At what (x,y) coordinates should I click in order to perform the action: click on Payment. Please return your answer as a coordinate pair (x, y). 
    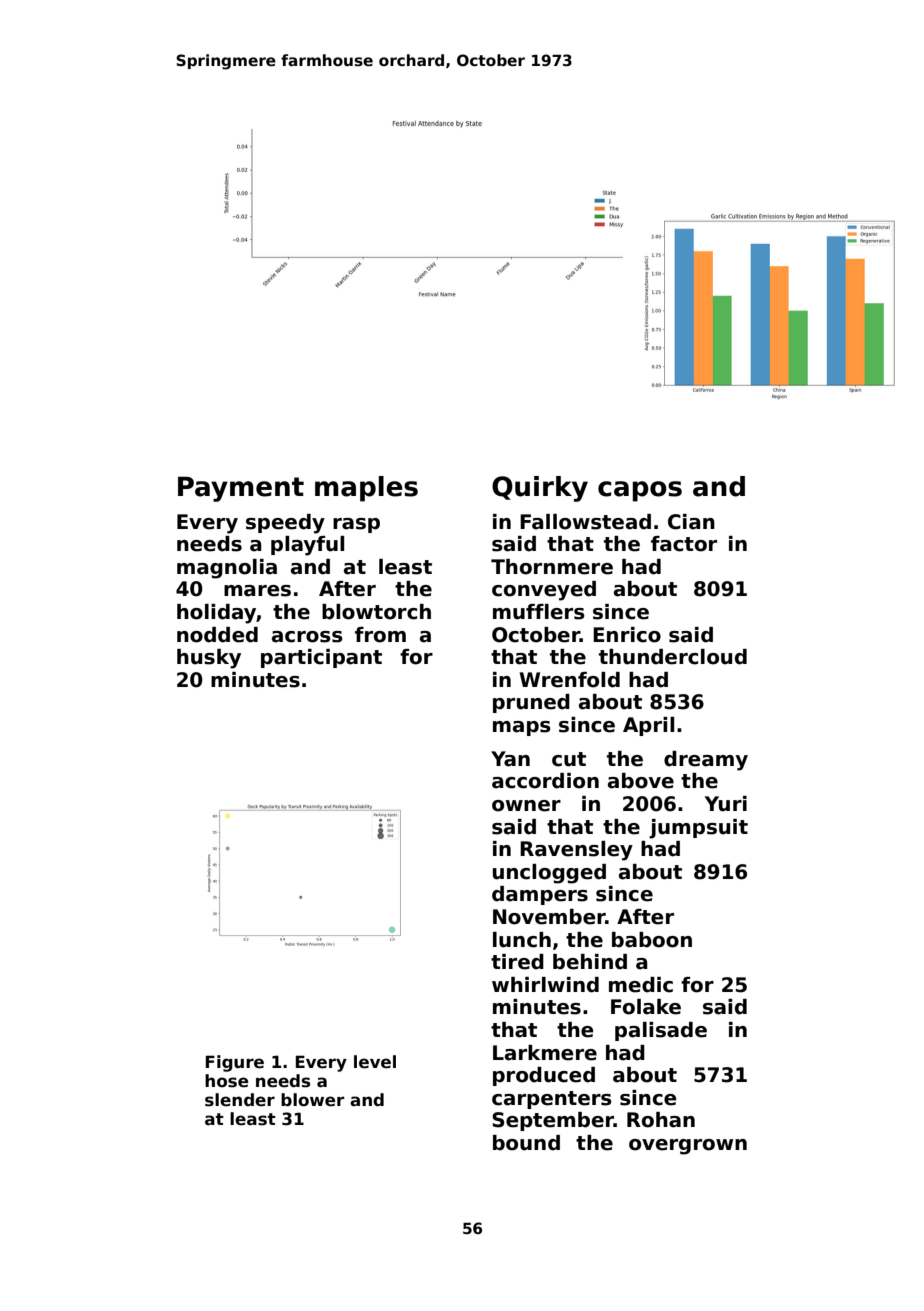
    Looking at the image, I should click on (241, 489).
